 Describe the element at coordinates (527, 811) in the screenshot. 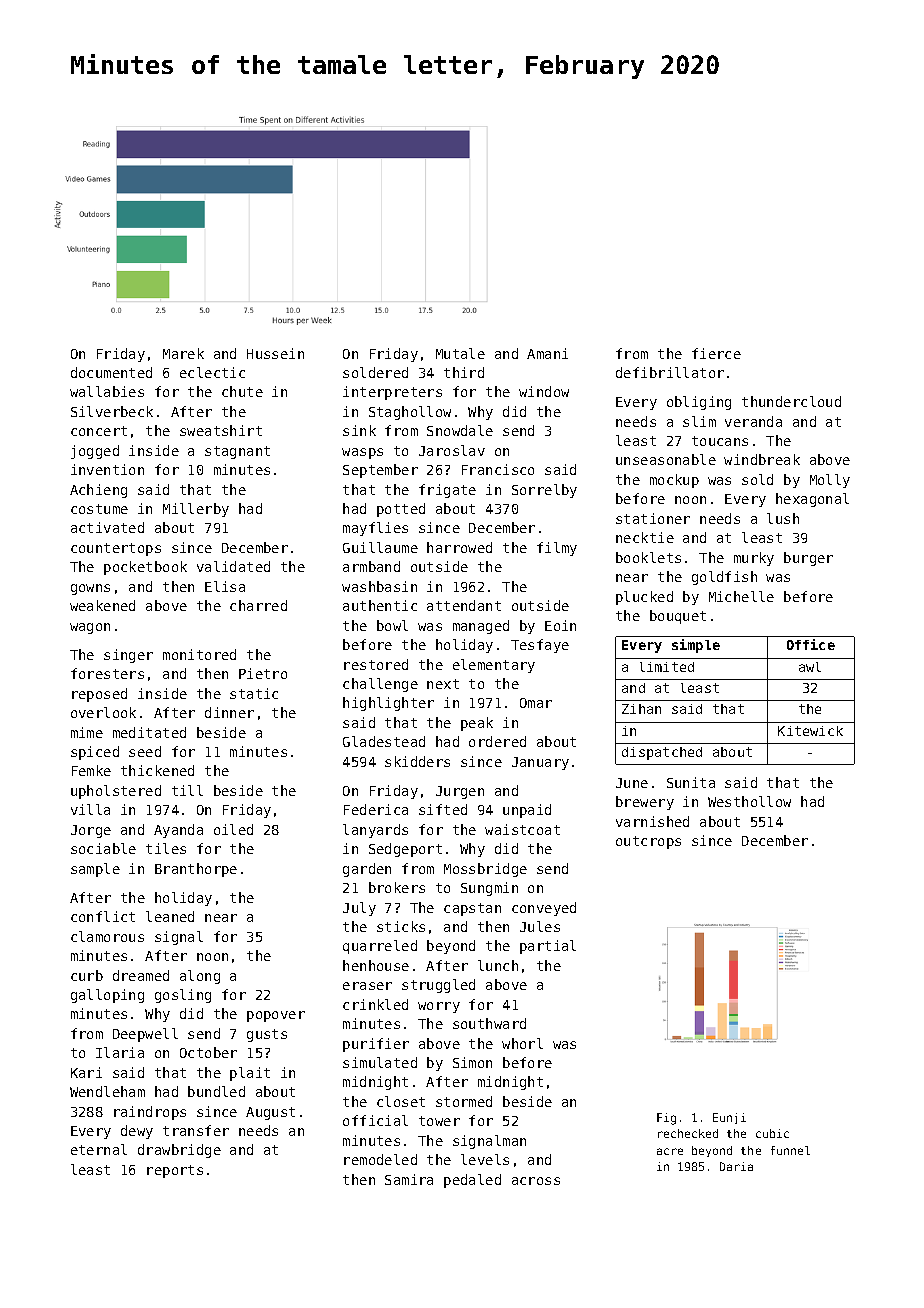

I see `unpaid` at that location.
